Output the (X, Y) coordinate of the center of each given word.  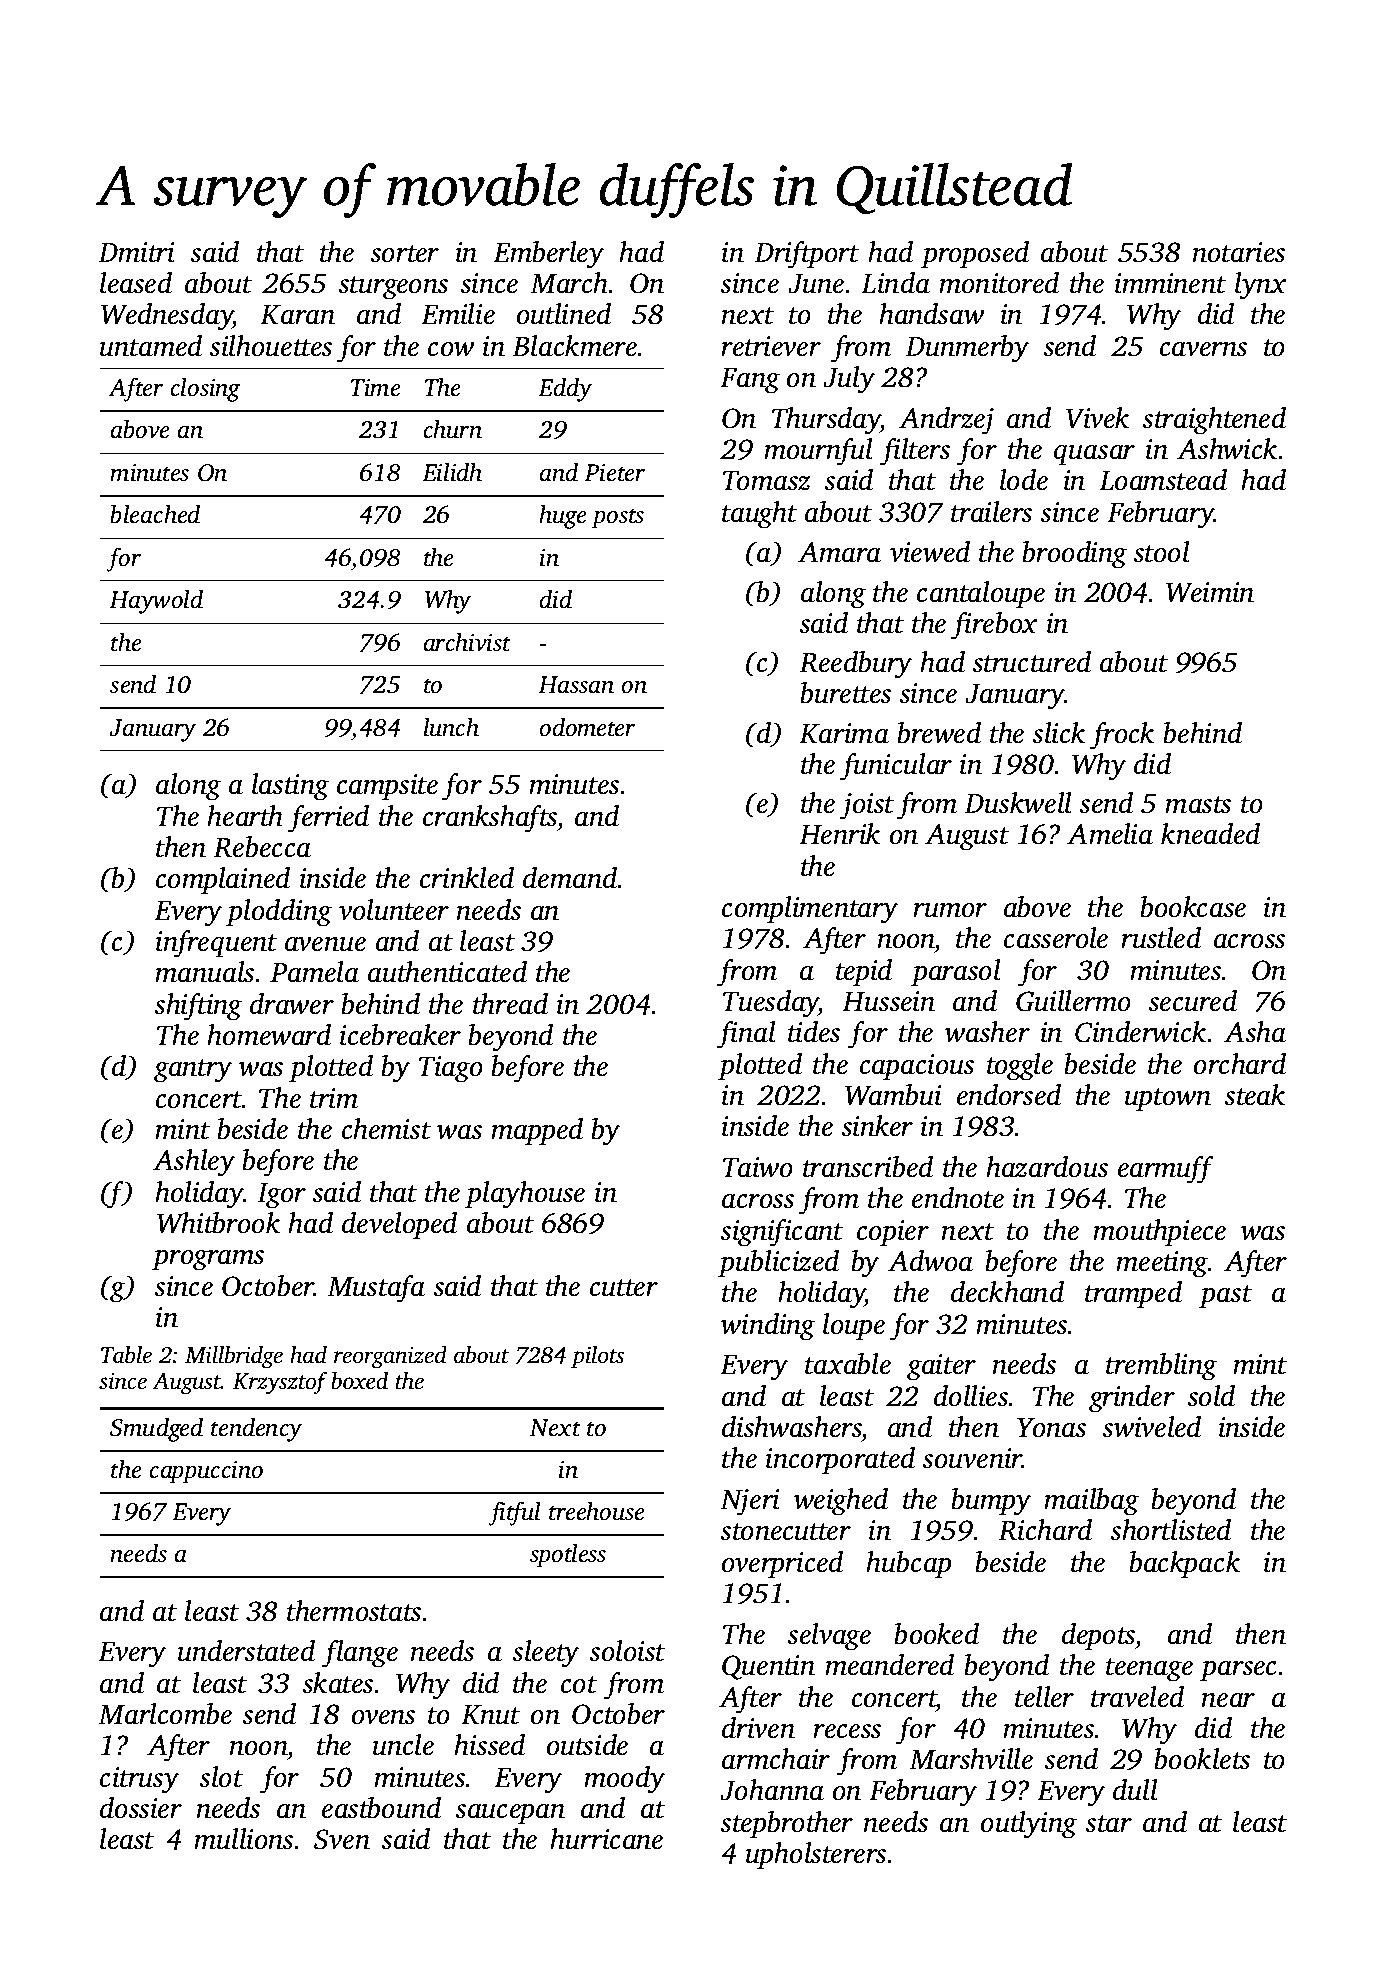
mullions (243, 1839)
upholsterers (816, 1855)
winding (768, 1327)
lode (1024, 480)
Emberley (548, 255)
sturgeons (393, 288)
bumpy (991, 1502)
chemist (386, 1129)
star (1109, 1824)
